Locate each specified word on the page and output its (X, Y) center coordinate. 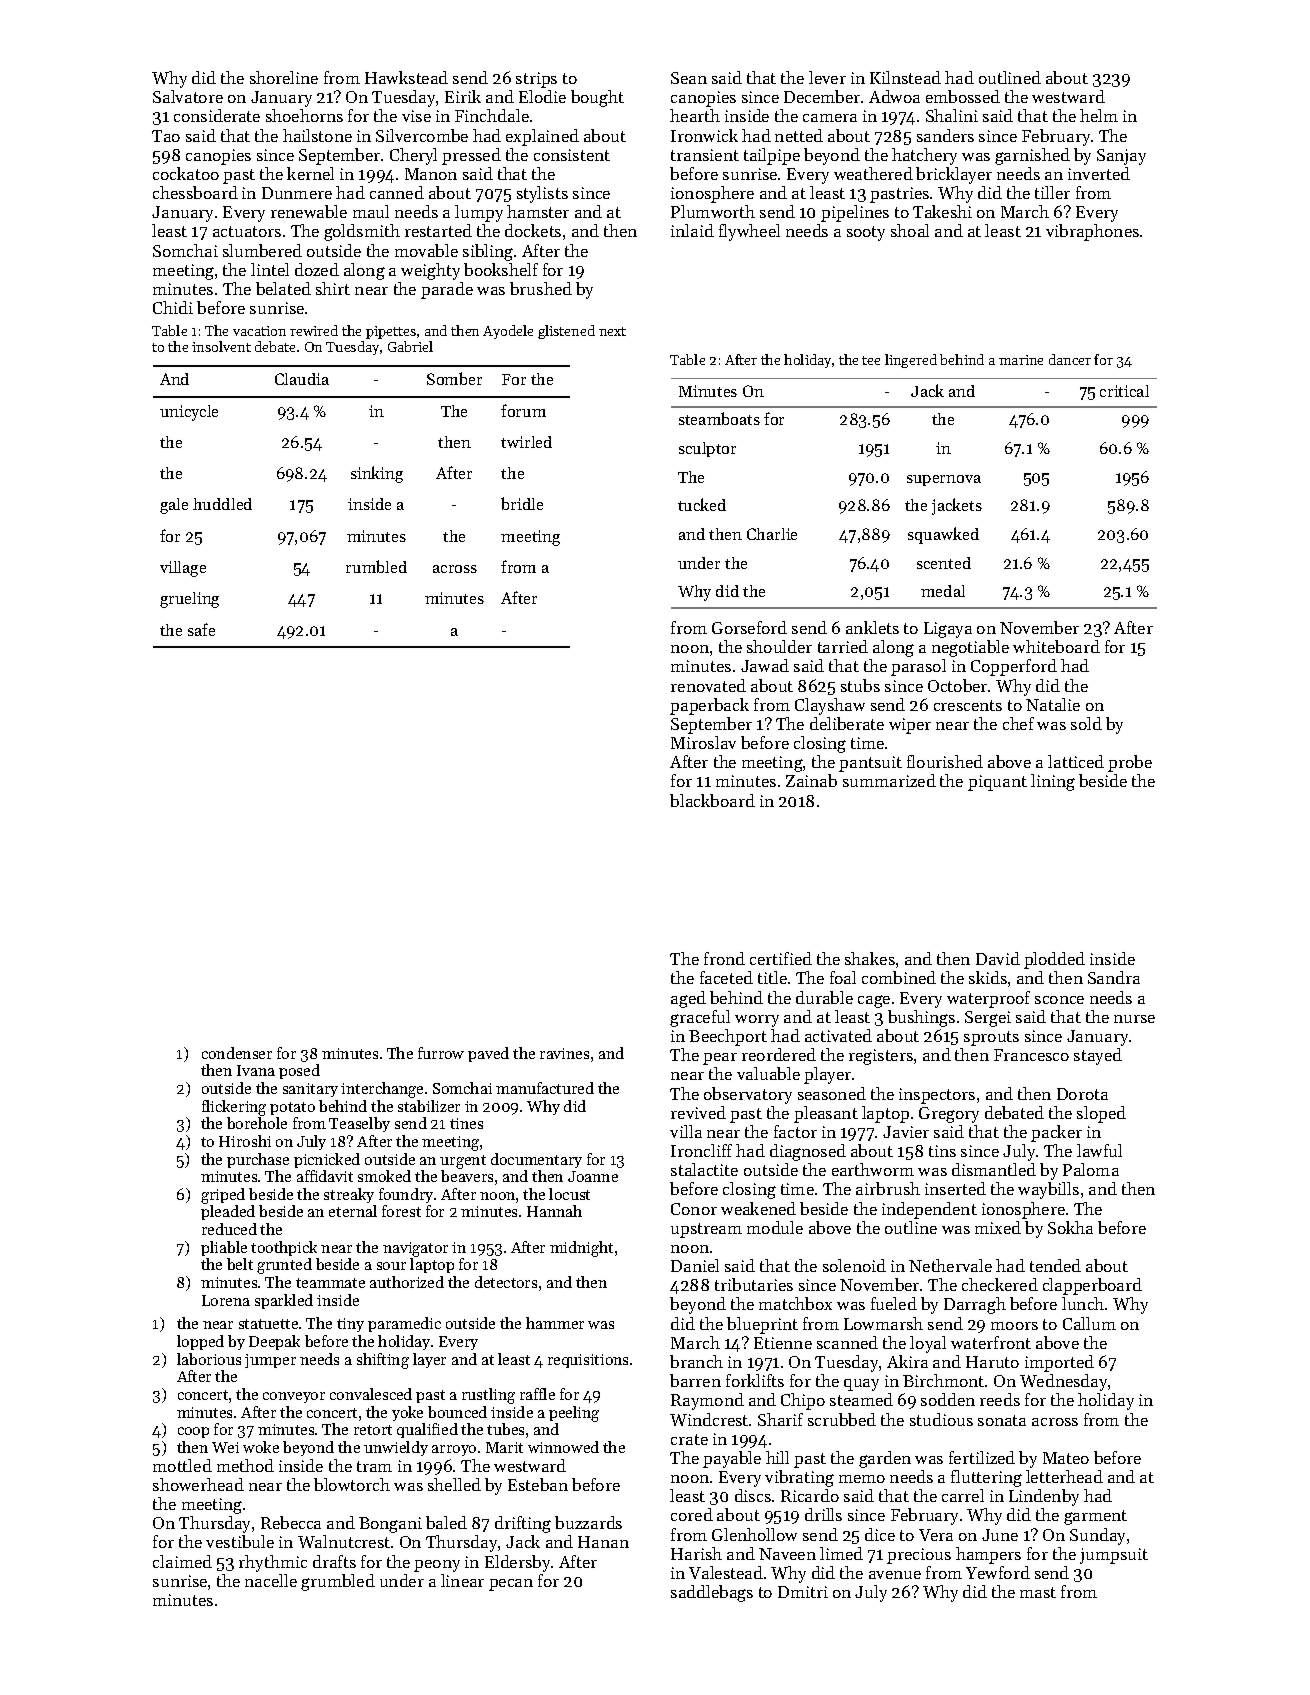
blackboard (712, 800)
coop (193, 1432)
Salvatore (188, 96)
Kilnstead (905, 77)
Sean (689, 78)
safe (201, 629)
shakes (870, 958)
